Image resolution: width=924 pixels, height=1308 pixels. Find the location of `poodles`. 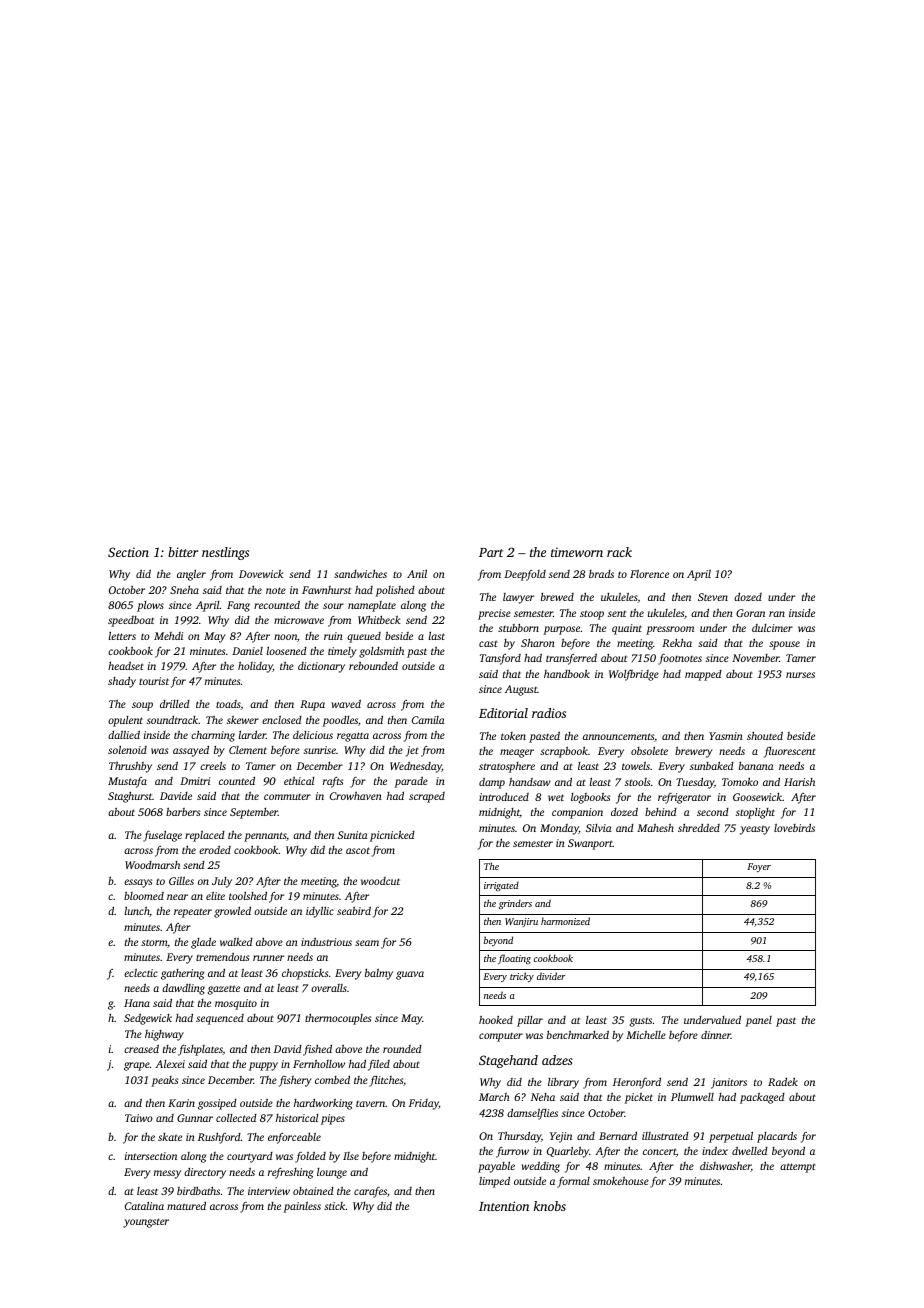

poodles is located at coordinates (340, 721).
